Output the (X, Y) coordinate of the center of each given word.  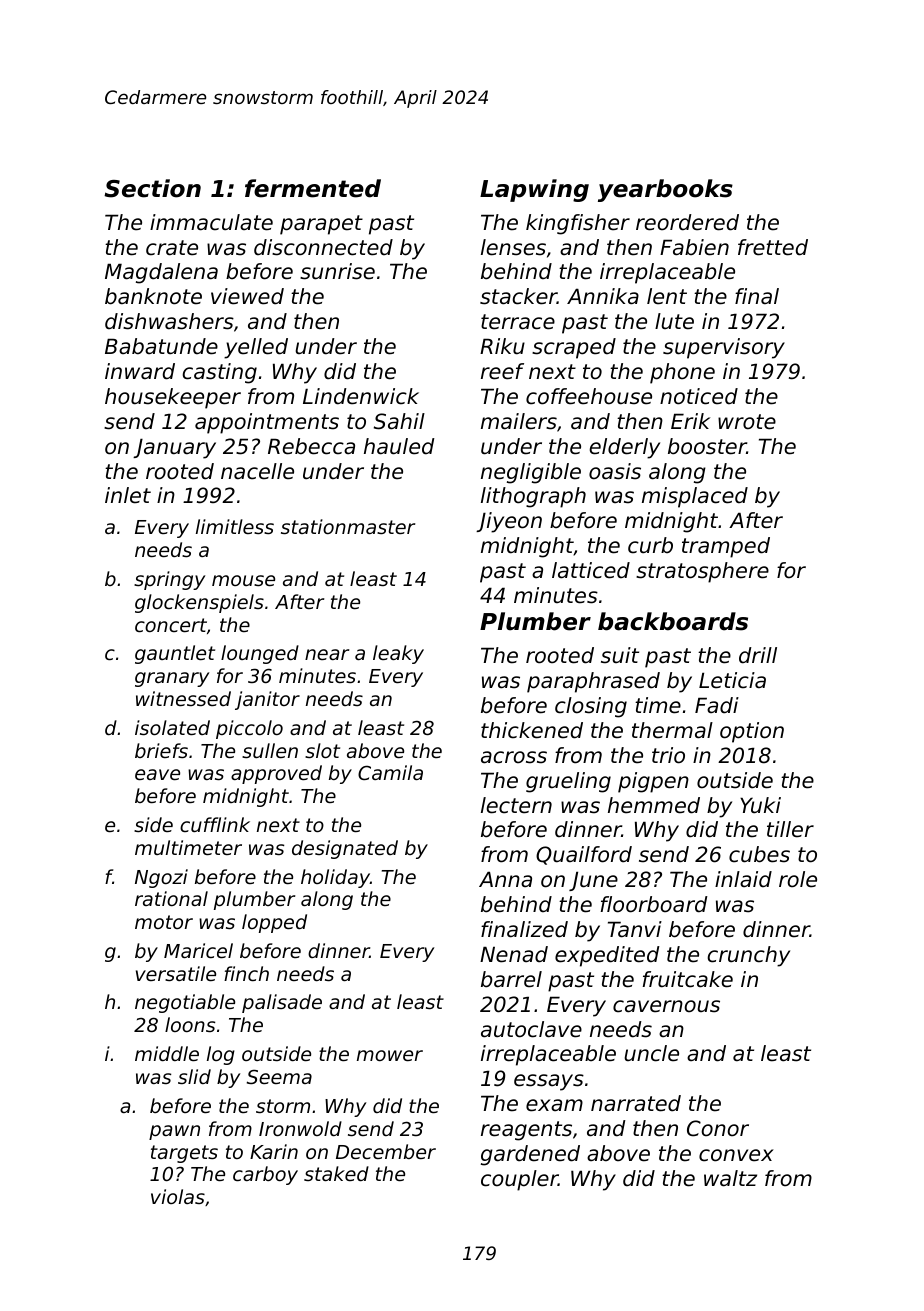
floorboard (654, 904)
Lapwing (534, 190)
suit (620, 655)
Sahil (399, 421)
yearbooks (665, 190)
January (174, 448)
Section (152, 188)
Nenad (514, 954)
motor (164, 922)
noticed (699, 396)
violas (178, 1196)
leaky (398, 654)
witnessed (183, 698)
